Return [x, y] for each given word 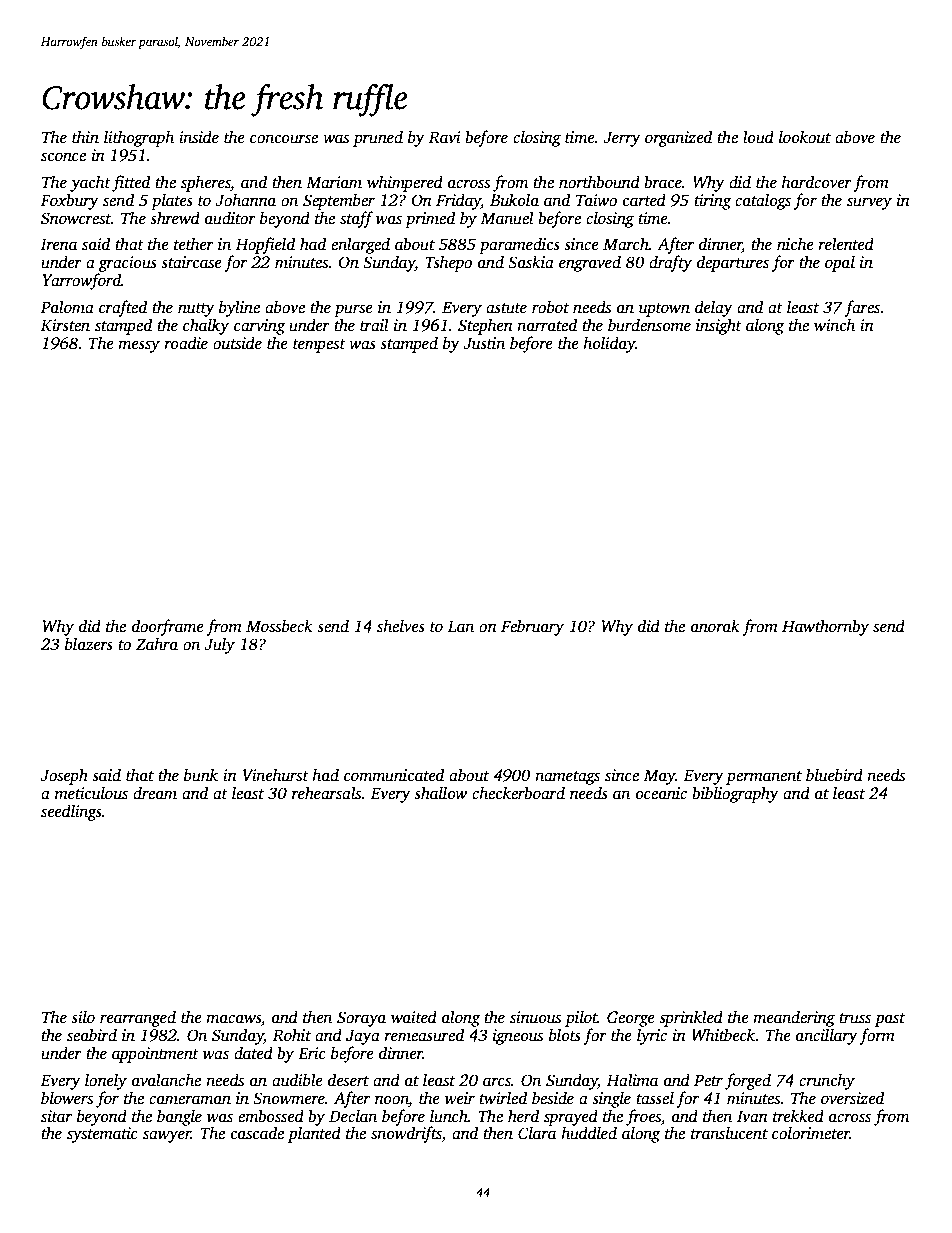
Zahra [157, 643]
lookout [805, 137]
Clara [537, 1133]
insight [719, 326]
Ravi [444, 137]
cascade [257, 1133]
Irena [59, 244]
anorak [715, 626]
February [532, 627]
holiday [609, 344]
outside [237, 343]
